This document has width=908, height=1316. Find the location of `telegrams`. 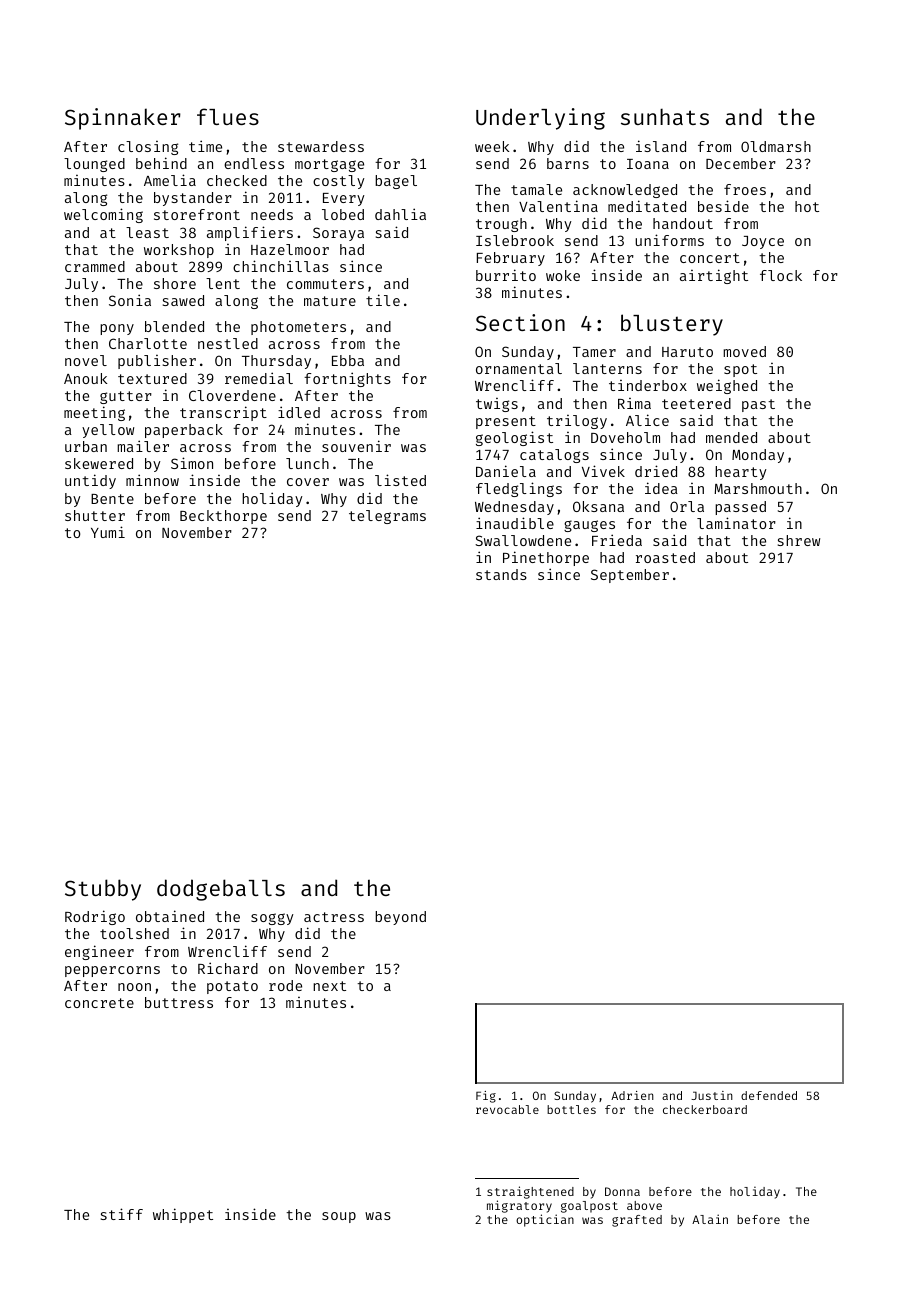

telegrams is located at coordinates (387, 517).
